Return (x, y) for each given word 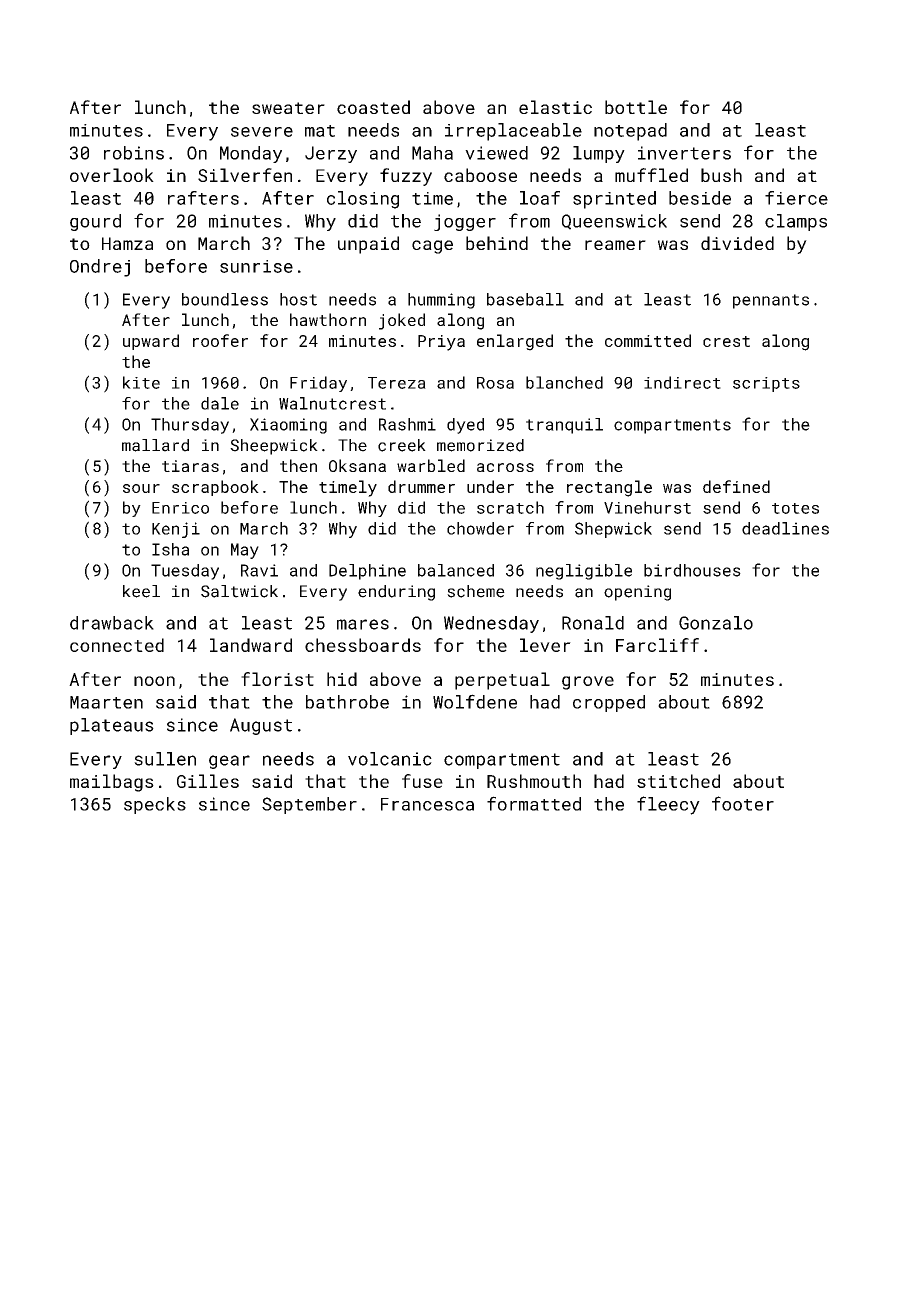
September (309, 805)
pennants (771, 301)
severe (262, 132)
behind (497, 243)
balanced (456, 570)
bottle (636, 107)
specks (155, 805)
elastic (555, 107)
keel (141, 591)
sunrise (256, 266)
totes (795, 508)
